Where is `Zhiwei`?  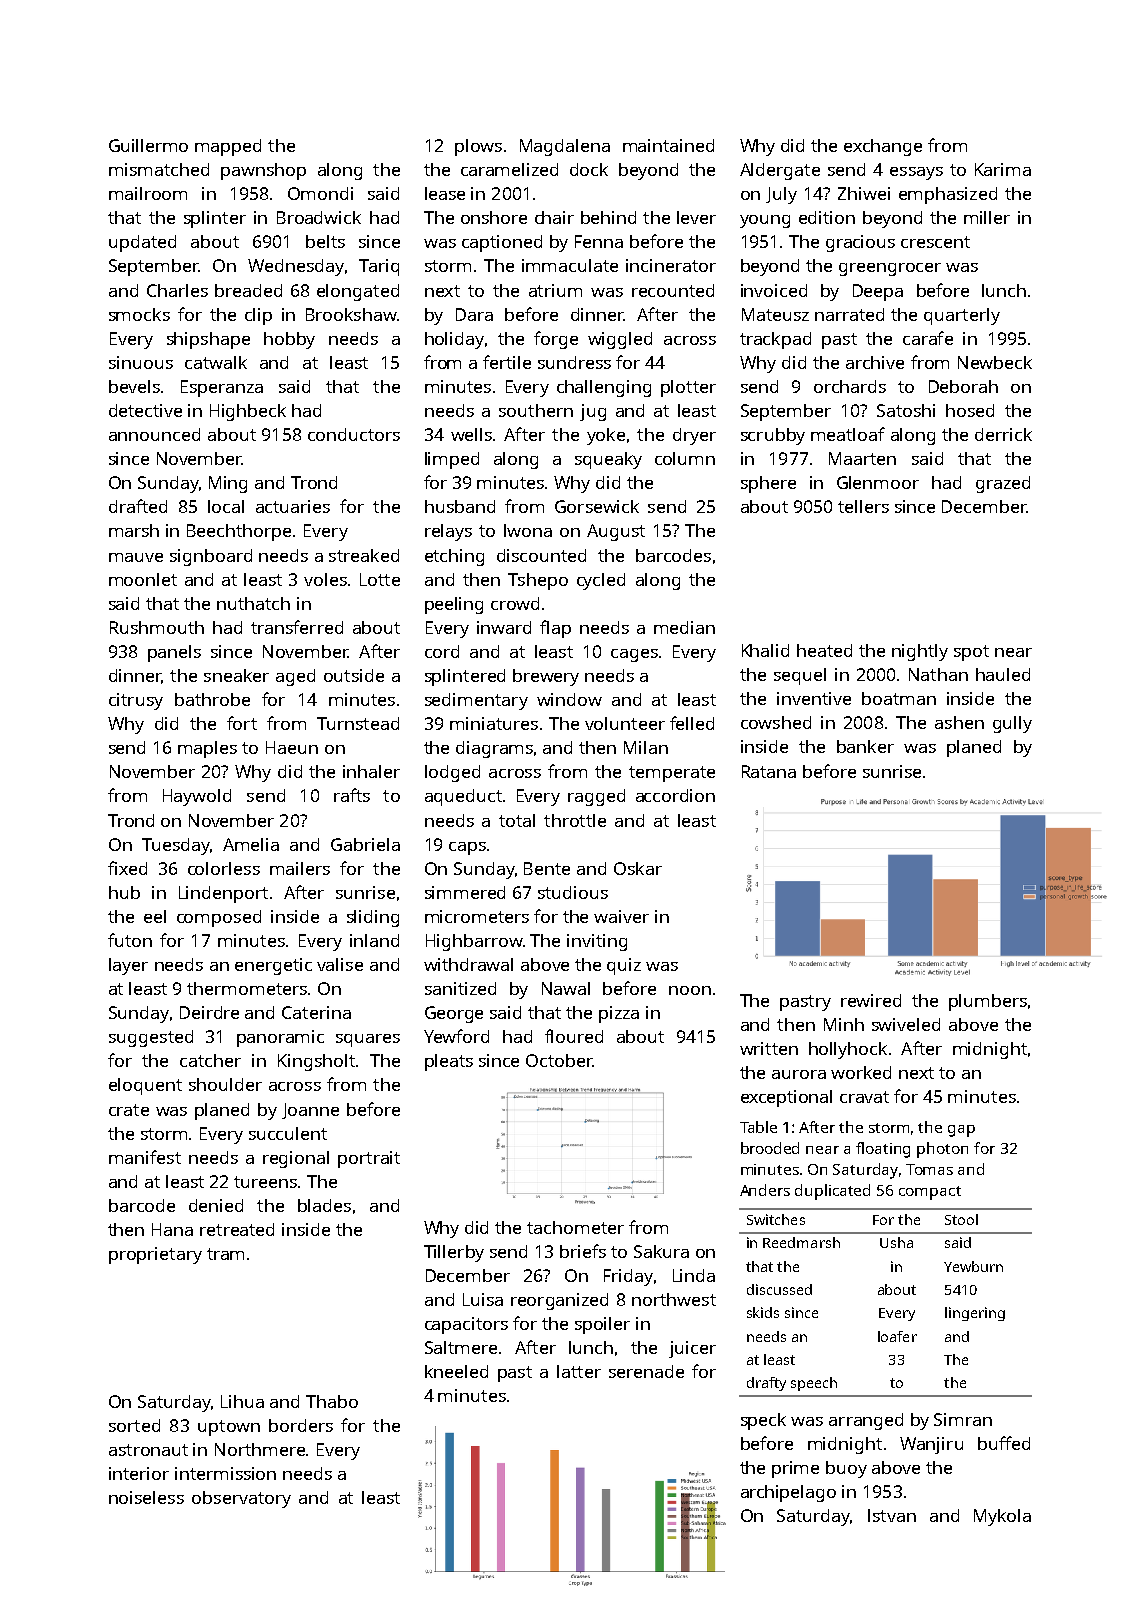
Zhiwei is located at coordinates (864, 193).
